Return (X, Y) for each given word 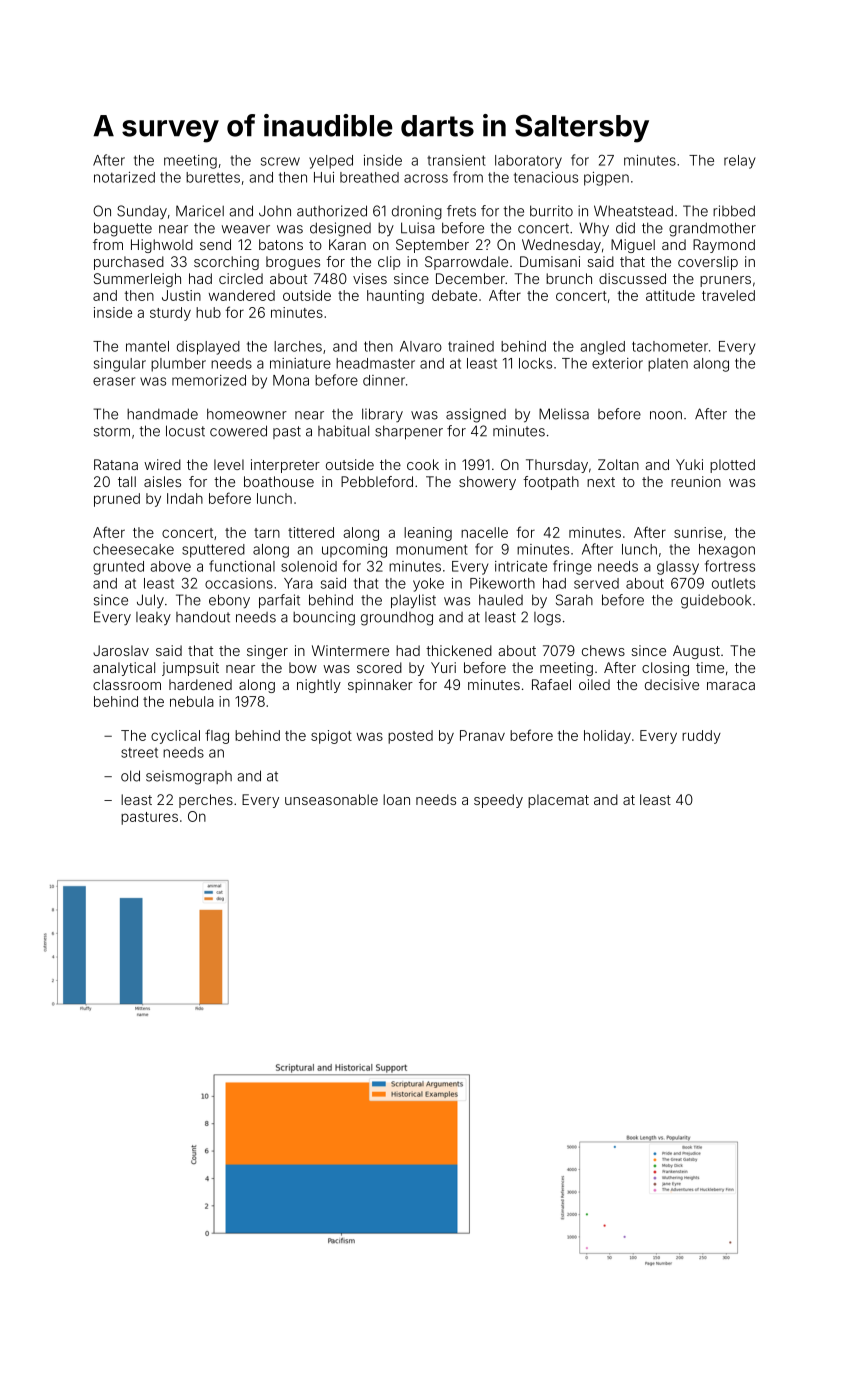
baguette (123, 229)
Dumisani (550, 261)
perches (206, 801)
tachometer (670, 346)
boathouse (279, 481)
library (382, 415)
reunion (696, 481)
